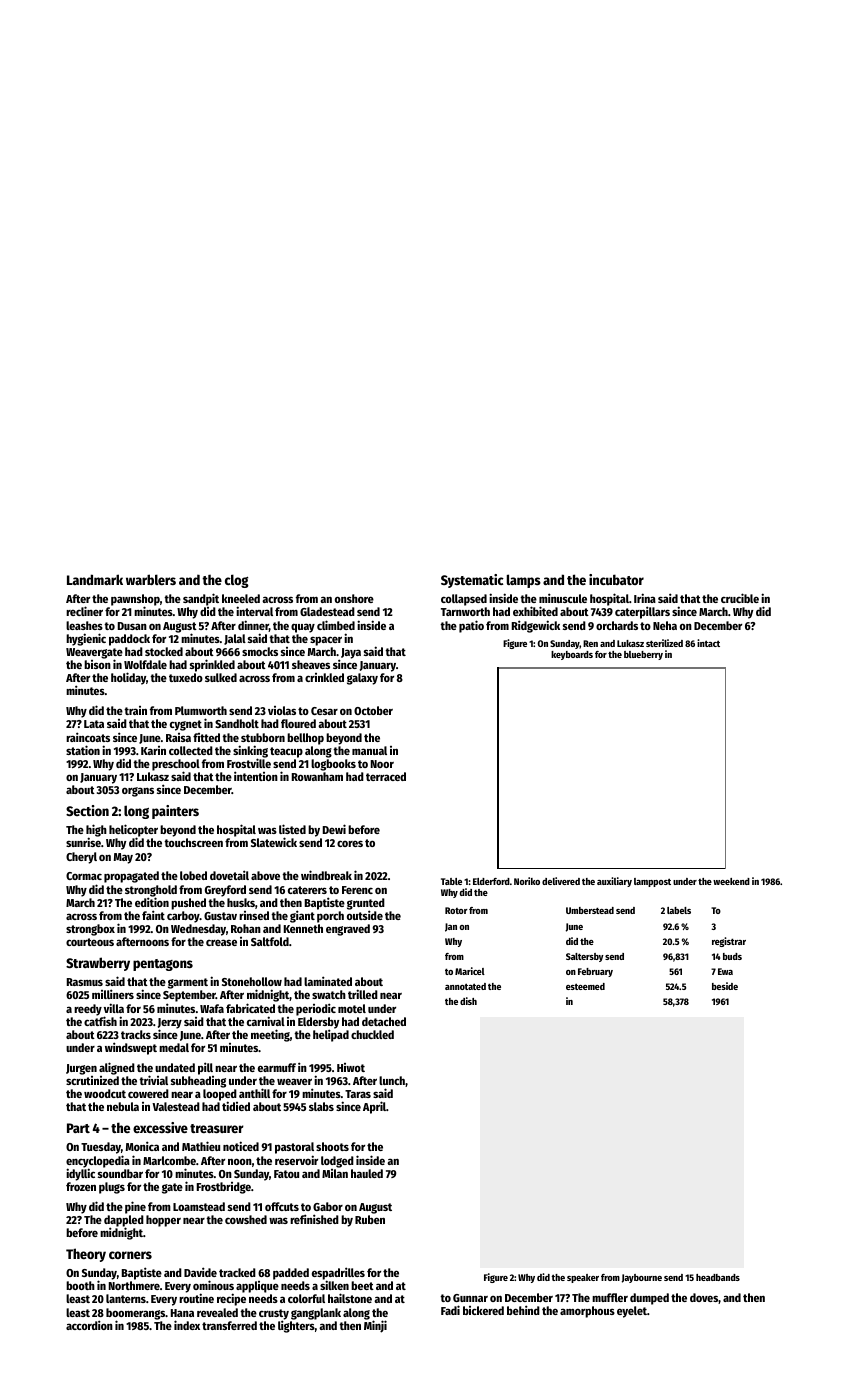 This screenshot has height=1400, width=849. Describe the element at coordinates (130, 1255) in the screenshot. I see `corners` at that location.
